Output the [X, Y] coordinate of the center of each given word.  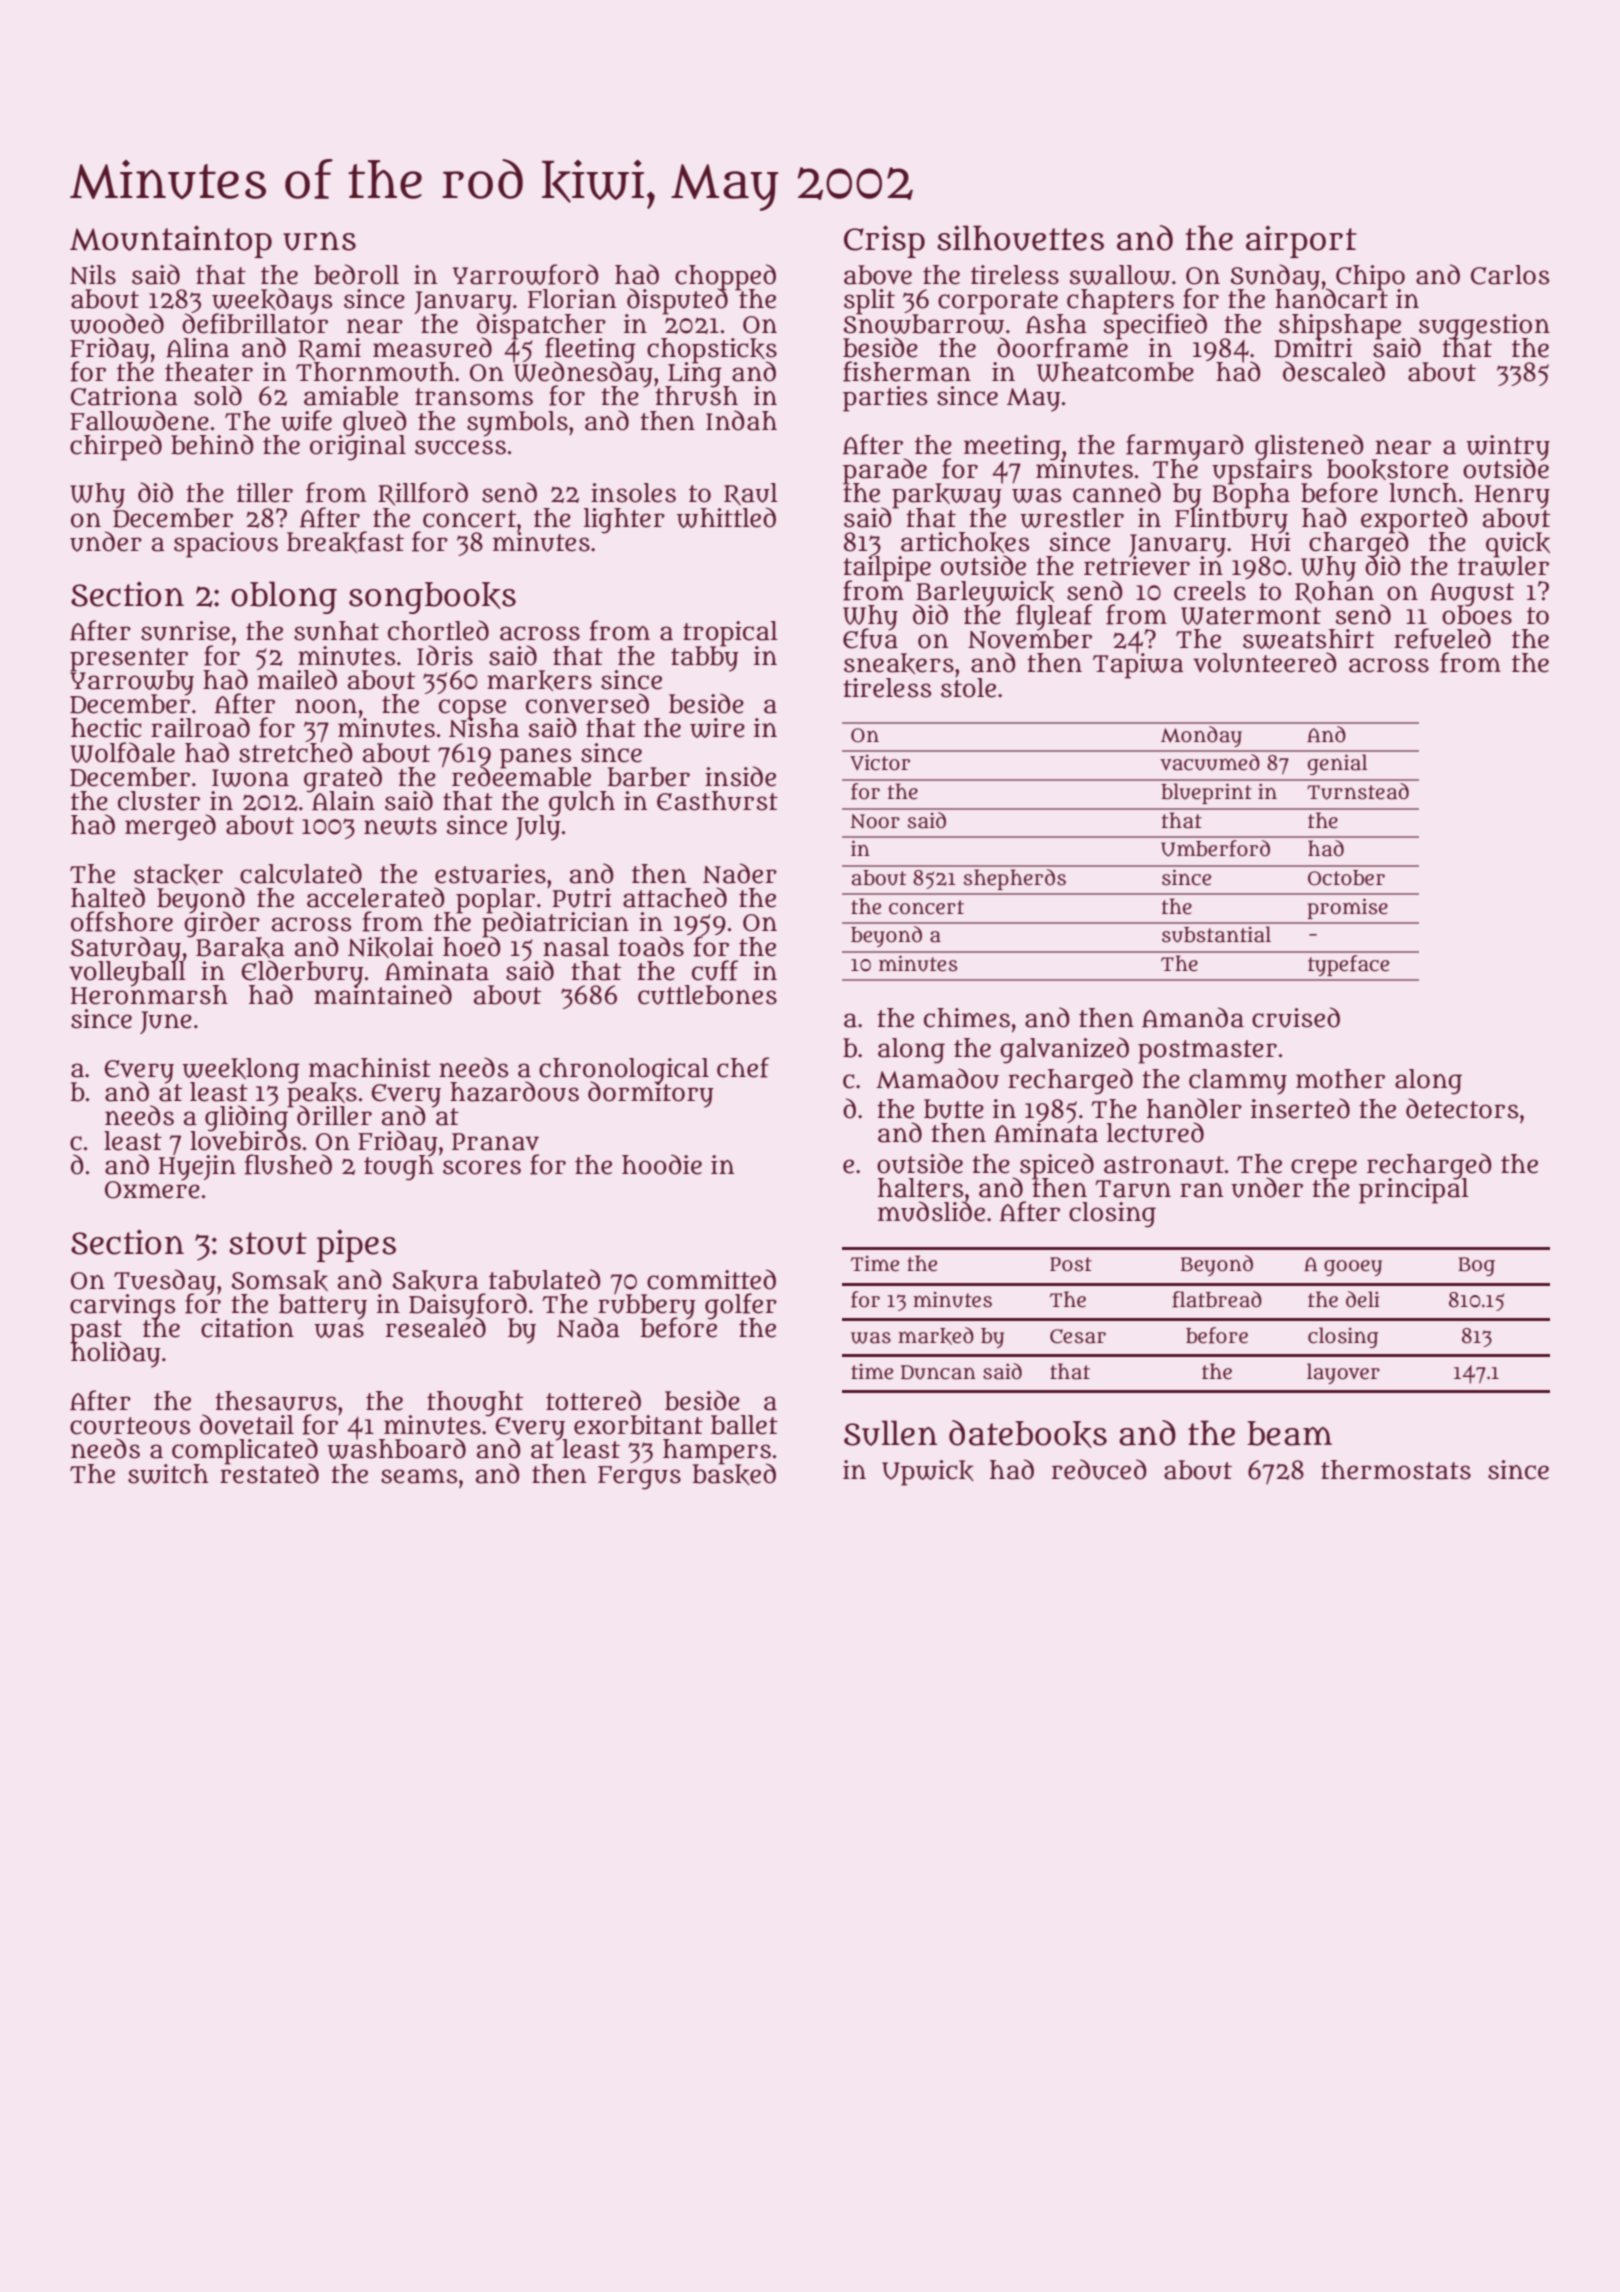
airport [1301, 241]
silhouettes [1020, 238]
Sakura [436, 1280]
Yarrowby [132, 682]
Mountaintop [171, 241]
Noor [875, 821]
